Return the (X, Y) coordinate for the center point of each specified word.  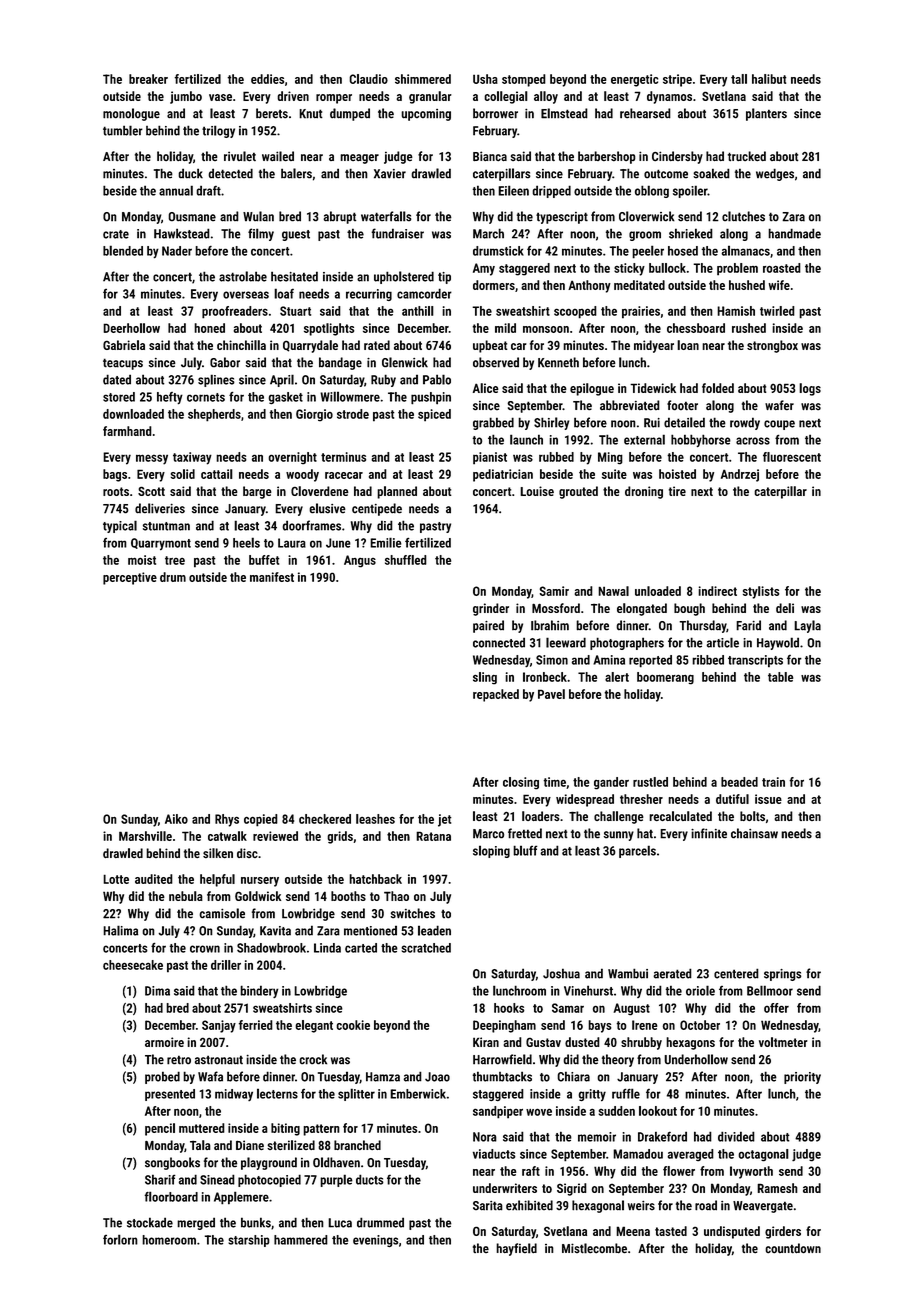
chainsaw (754, 833)
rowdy (745, 423)
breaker (148, 79)
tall (739, 79)
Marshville (145, 836)
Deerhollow (131, 328)
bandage (340, 363)
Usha (485, 79)
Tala (200, 1145)
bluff (525, 850)
